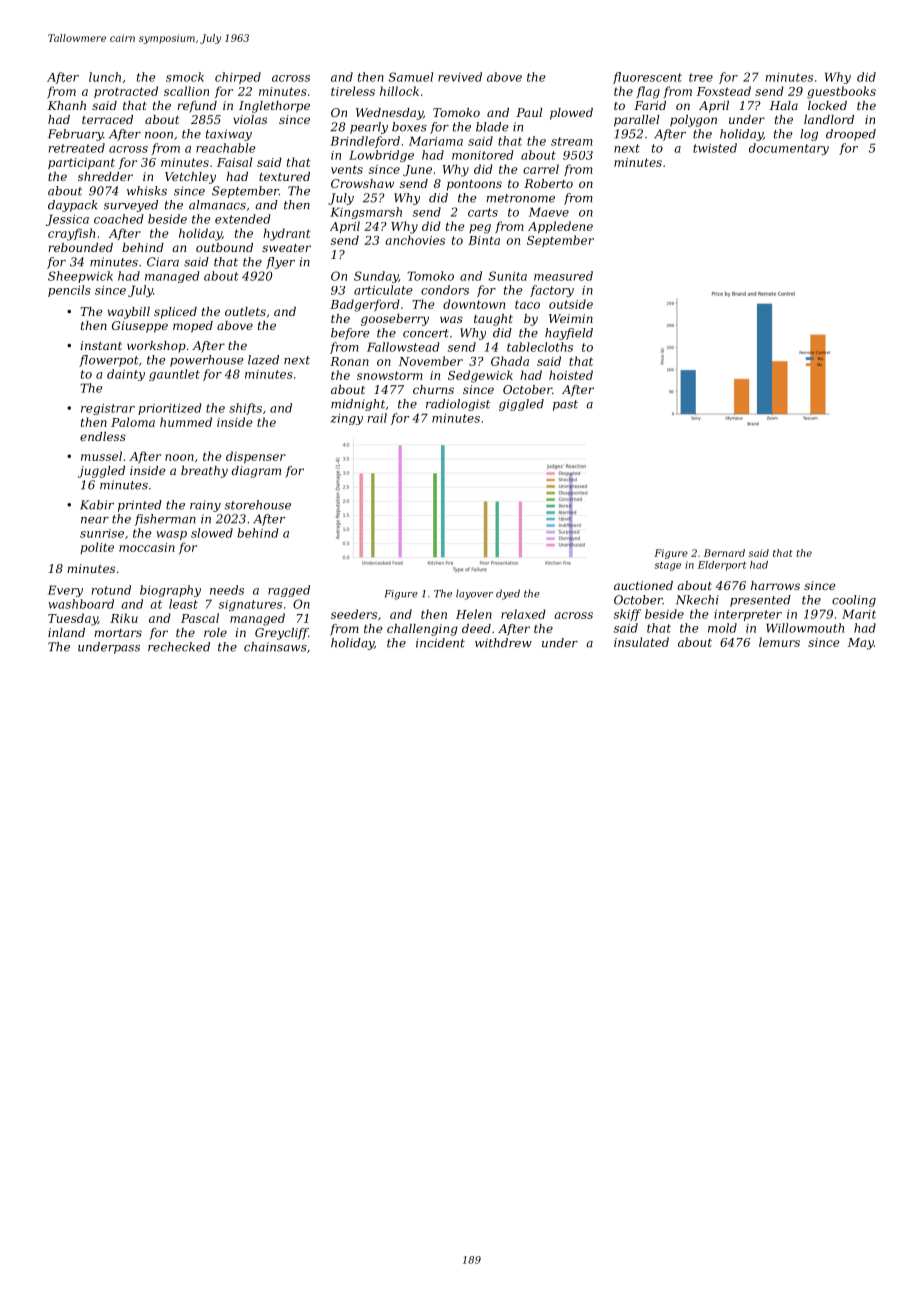 This screenshot has width=924, height=1308. Describe the element at coordinates (565, 405) in the screenshot. I see `past` at that location.
